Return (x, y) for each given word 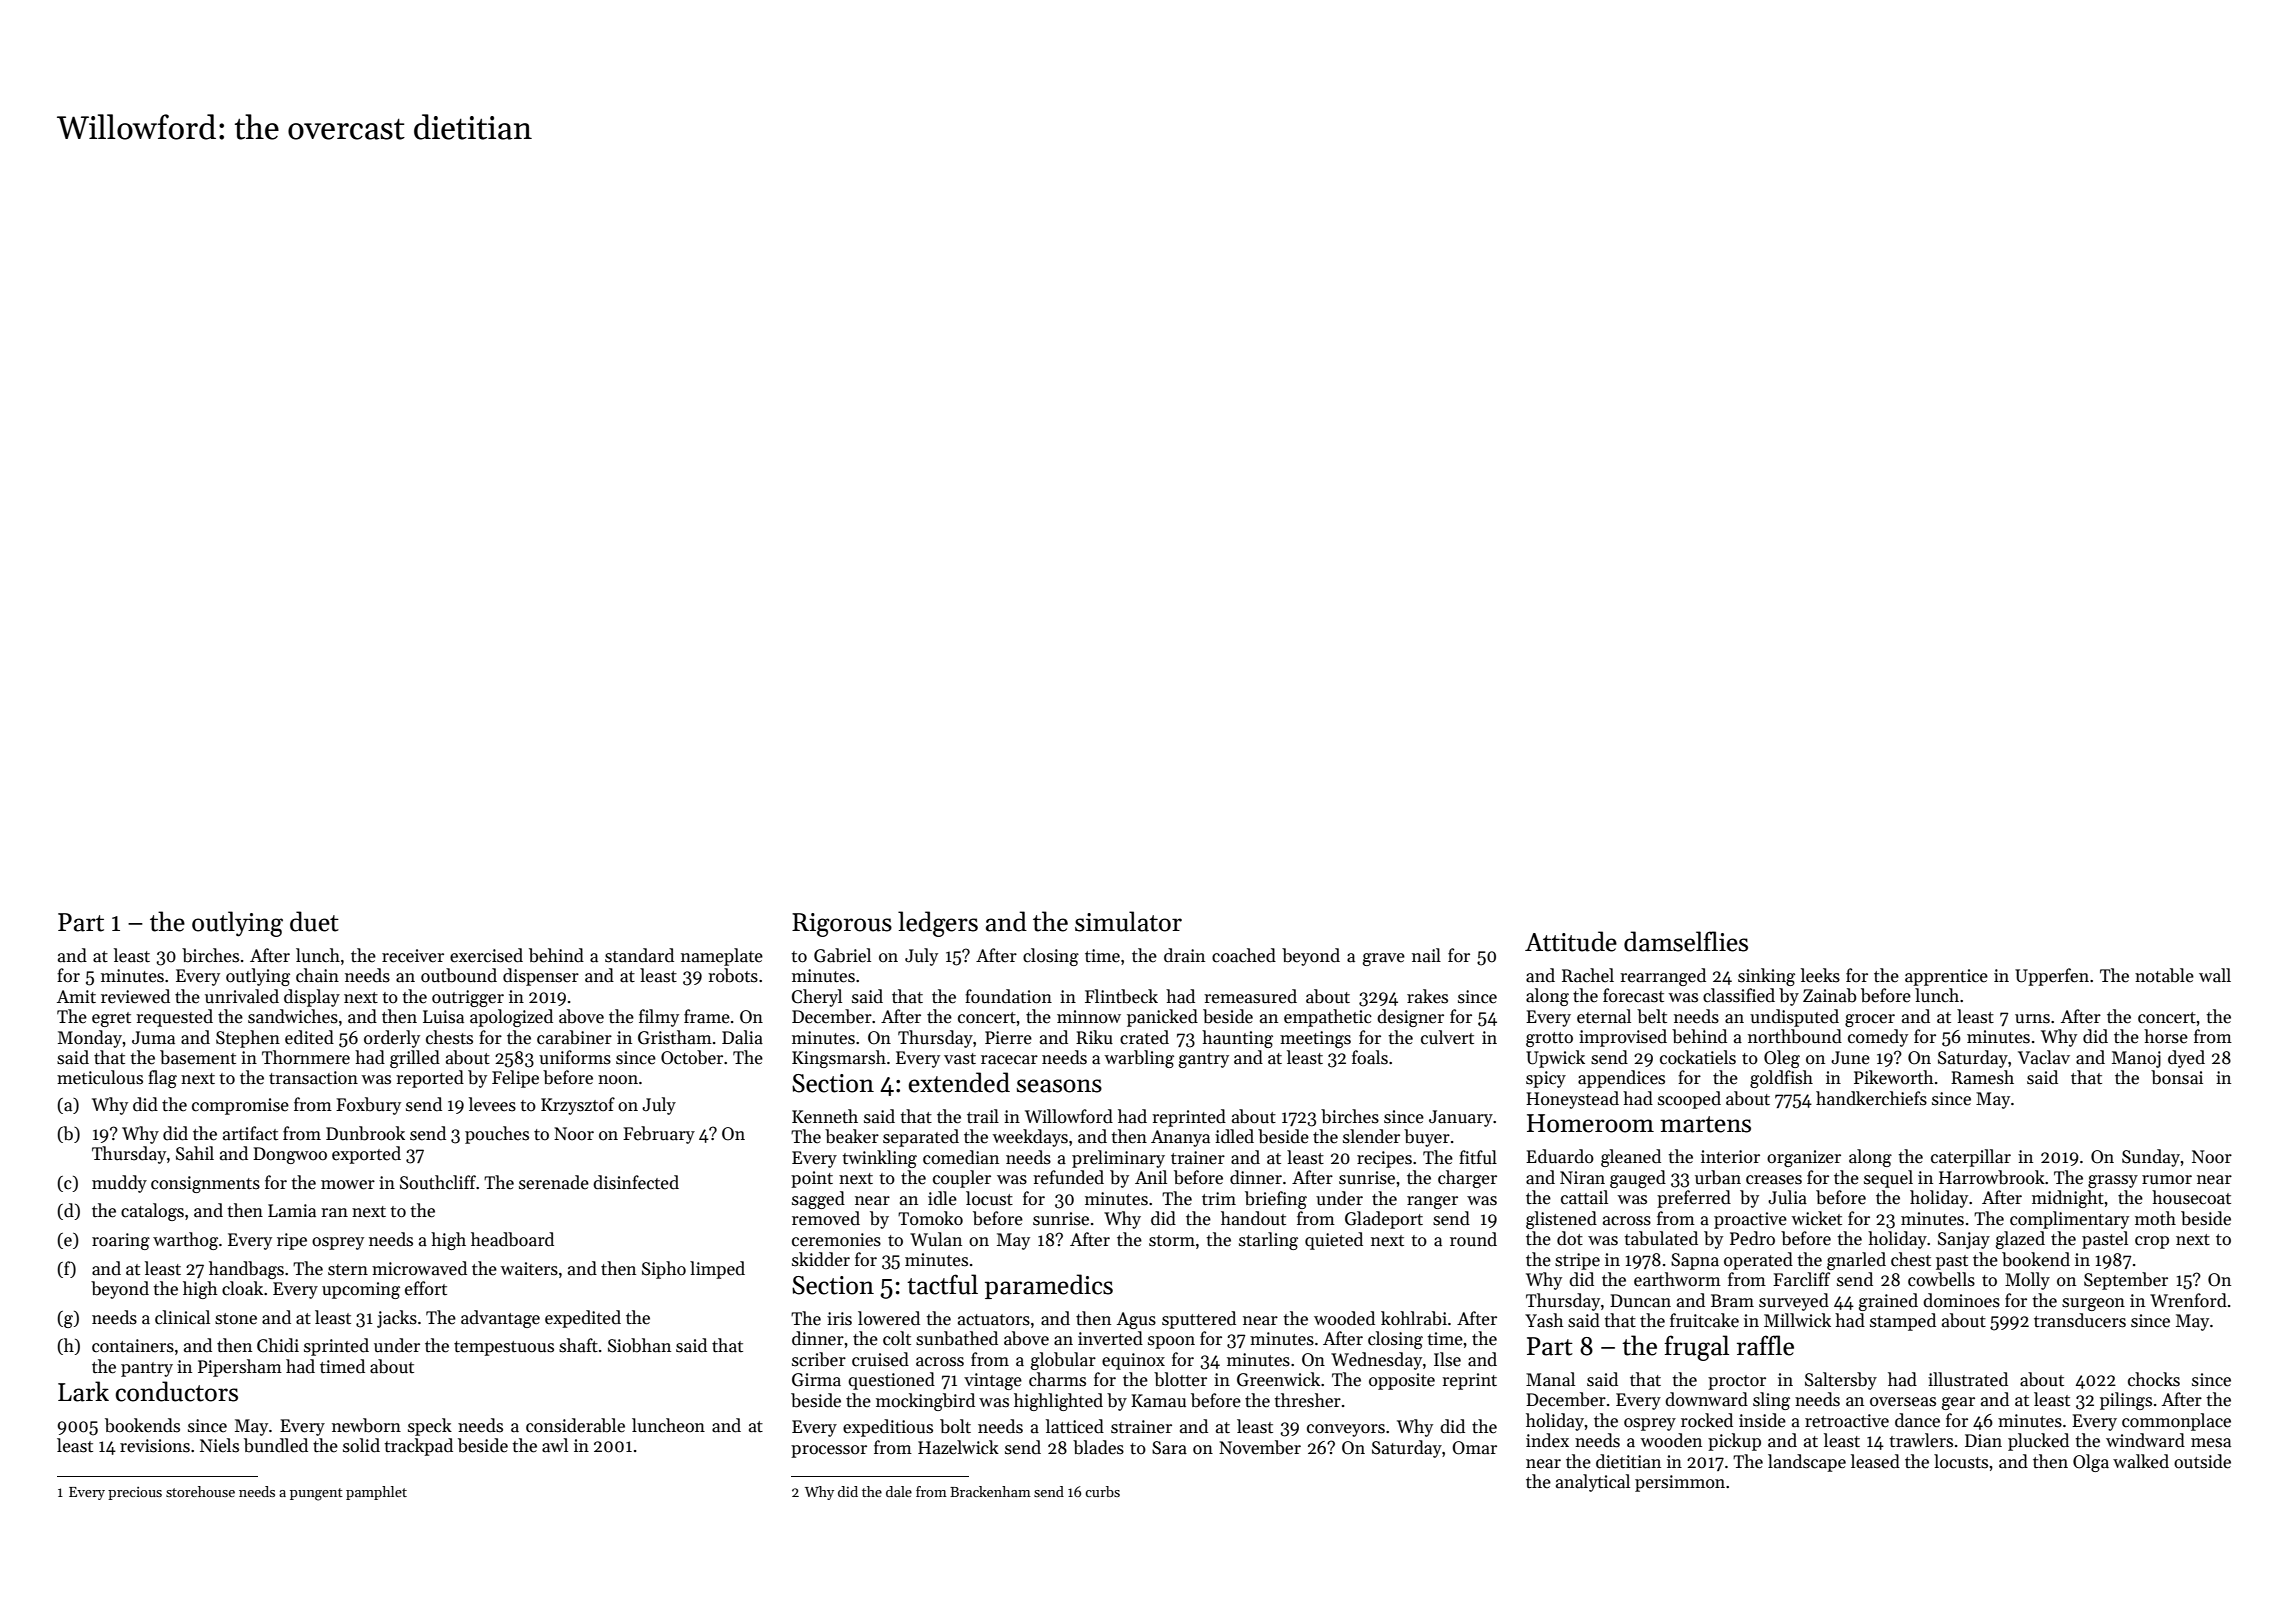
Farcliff (1801, 1279)
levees (492, 1104)
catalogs (152, 1212)
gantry (1204, 1060)
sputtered (1199, 1320)
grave (1384, 959)
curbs (1102, 1491)
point (812, 1179)
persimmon (1680, 1483)
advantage (500, 1319)
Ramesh (1982, 1077)
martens (1705, 1124)
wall (2215, 975)
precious (135, 1493)
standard (639, 955)
